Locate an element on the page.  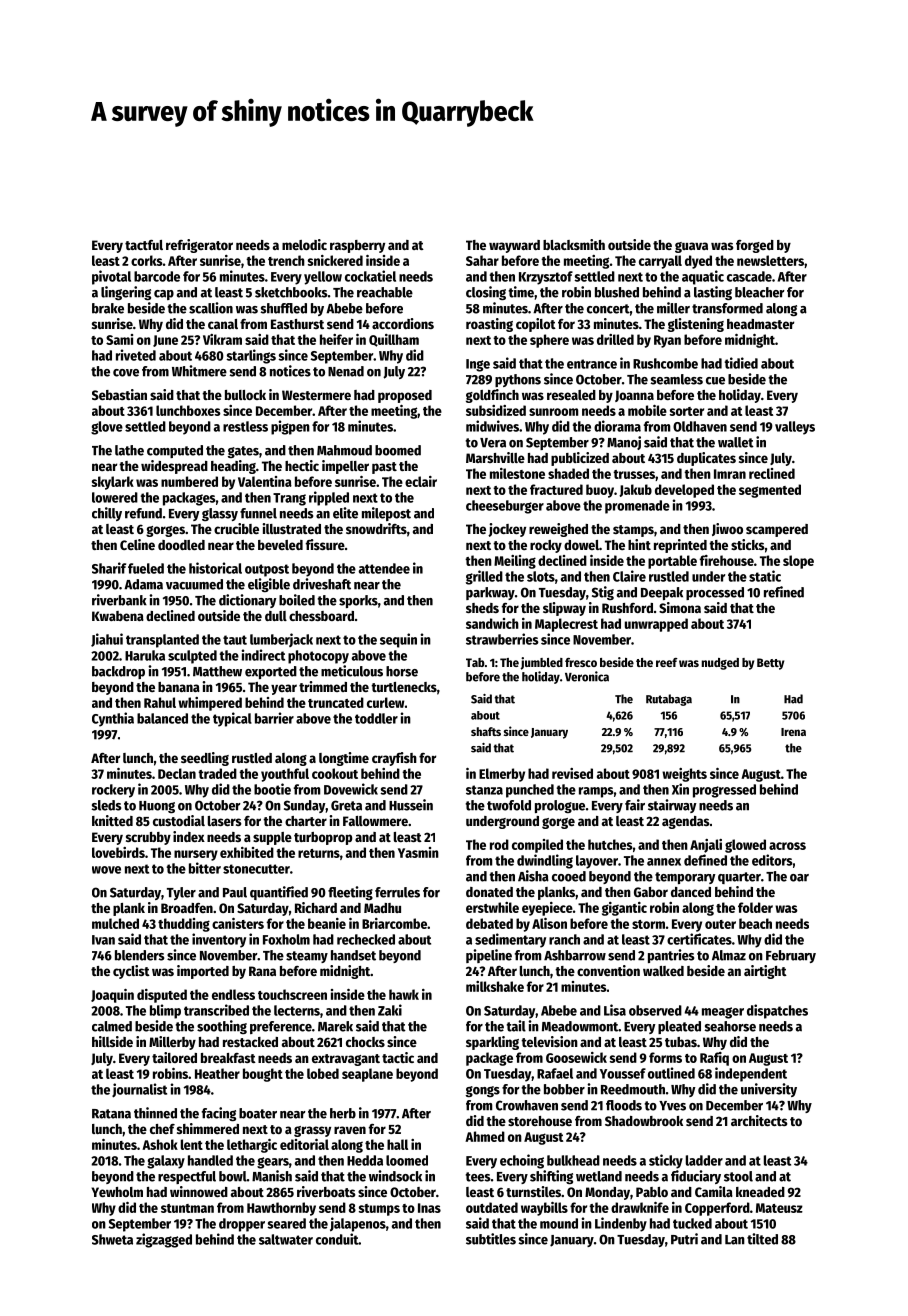
attendee is located at coordinates (384, 568).
